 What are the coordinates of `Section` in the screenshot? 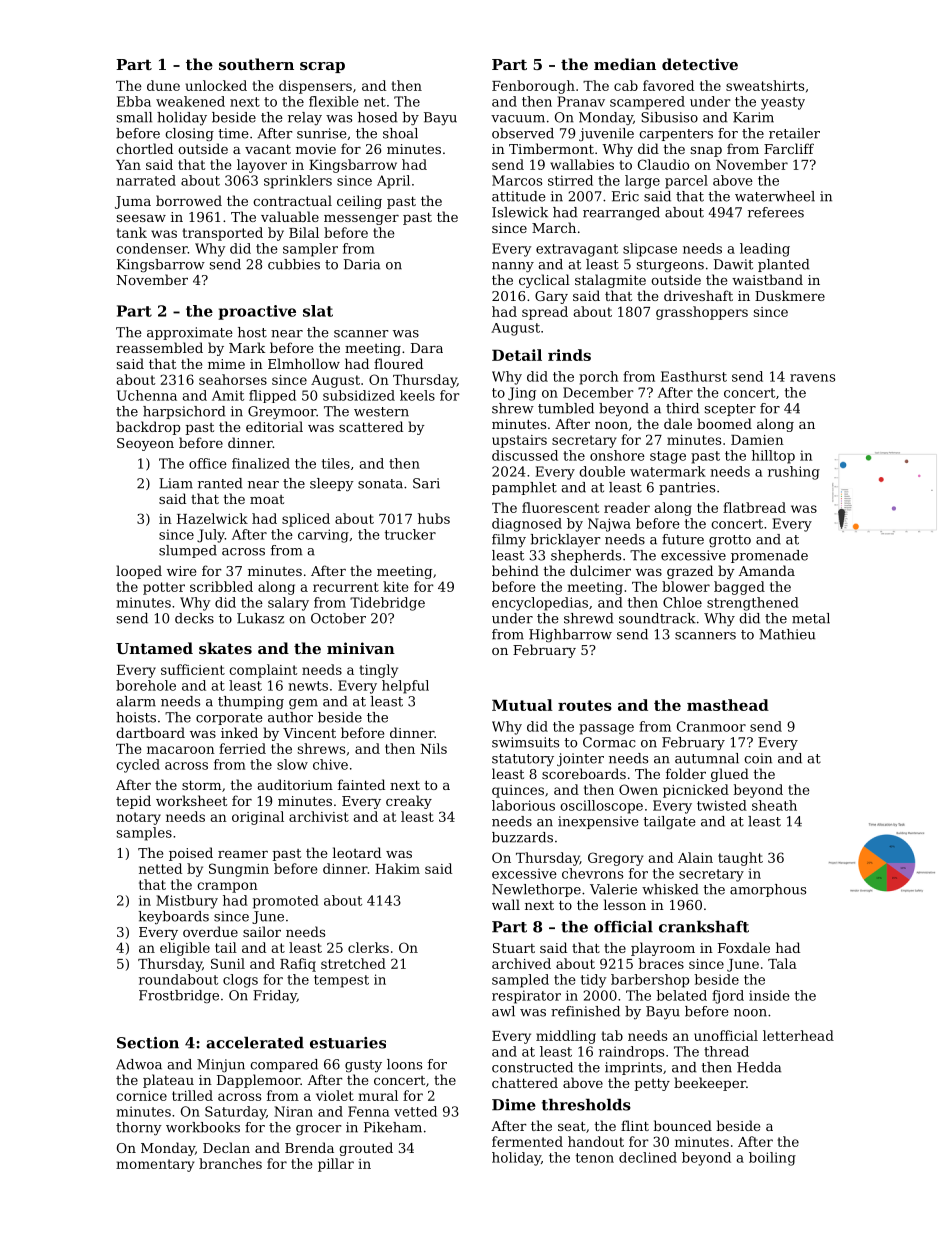 It's located at (148, 1043).
